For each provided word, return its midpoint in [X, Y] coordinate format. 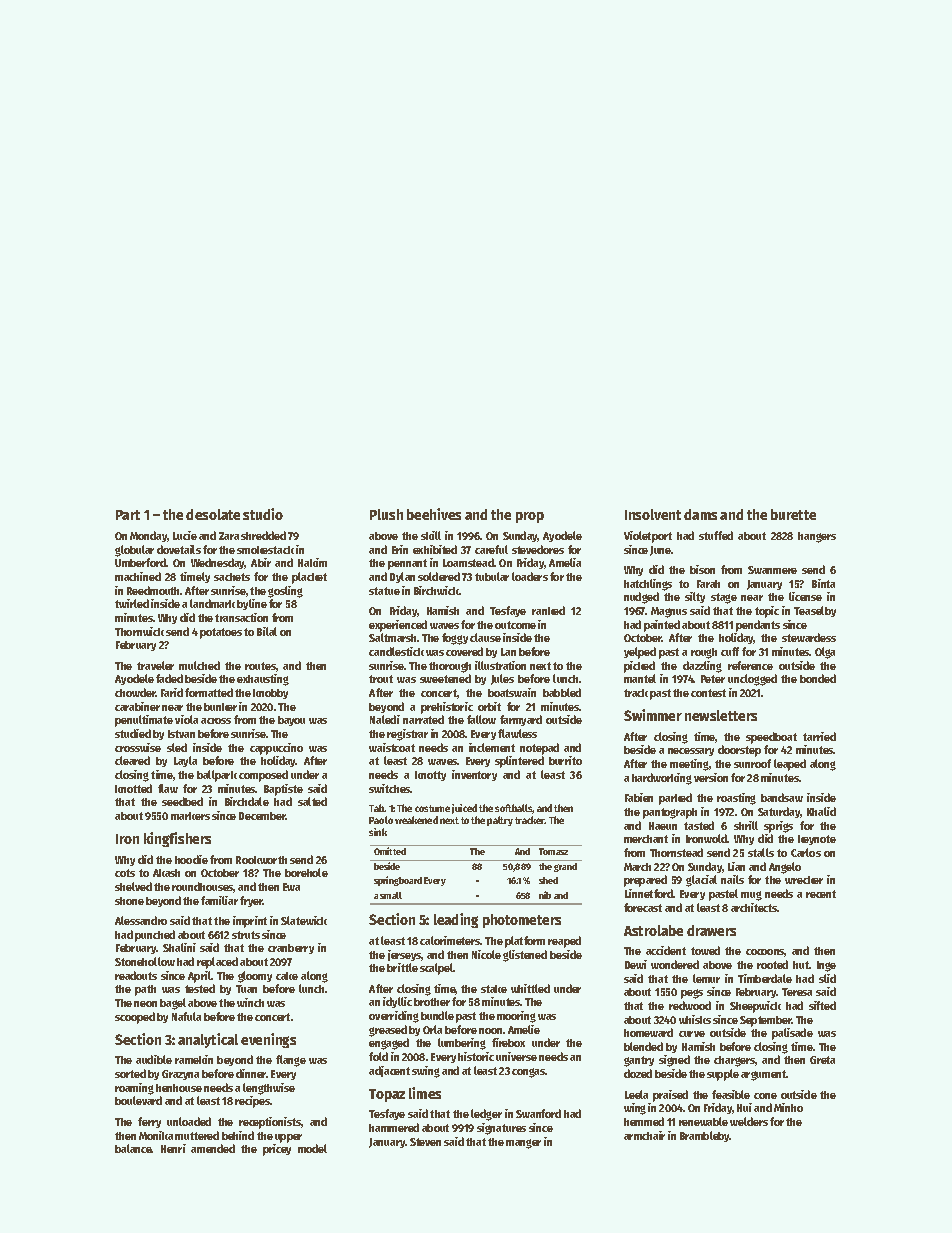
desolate [213, 514]
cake [287, 976]
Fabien [639, 797]
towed [705, 950]
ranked [548, 610]
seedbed [182, 801]
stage [724, 598]
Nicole [486, 954]
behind [238, 1135]
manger [523, 1144]
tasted [699, 825]
